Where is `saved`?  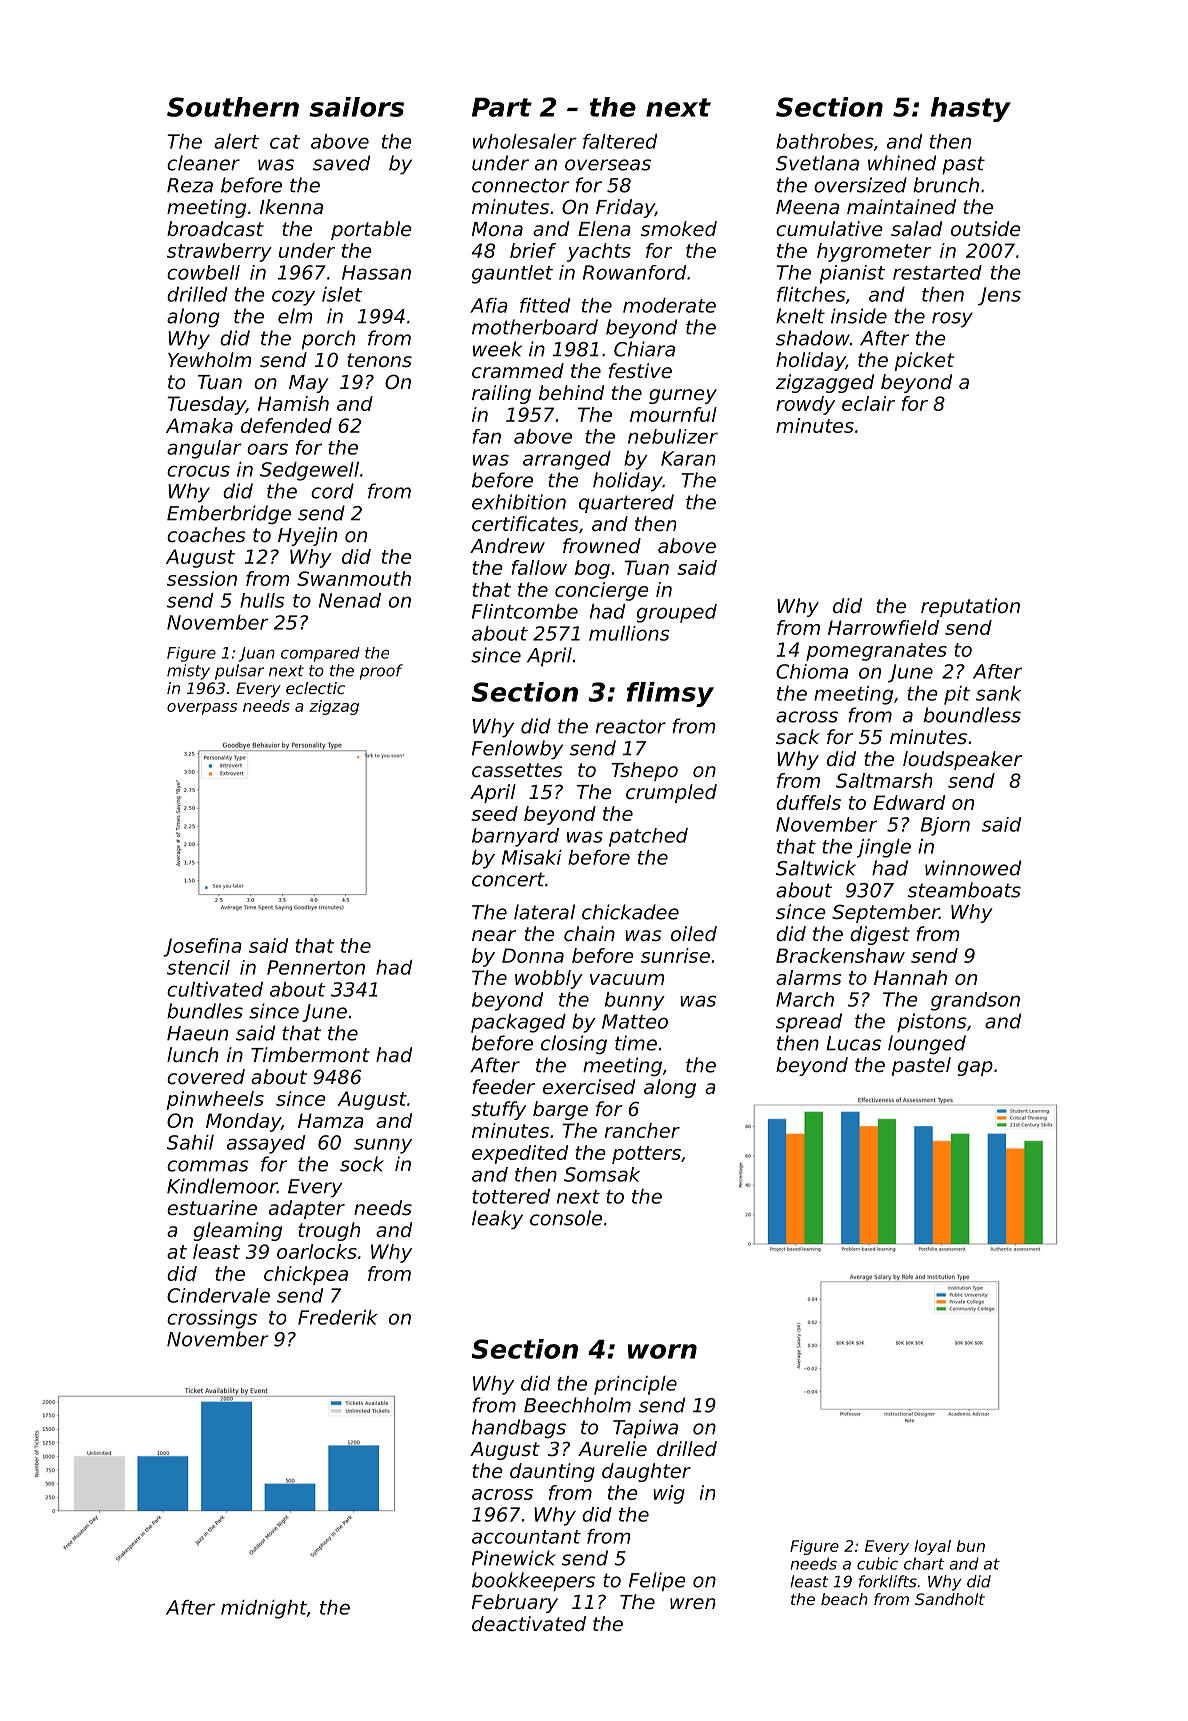
saved is located at coordinates (341, 163).
